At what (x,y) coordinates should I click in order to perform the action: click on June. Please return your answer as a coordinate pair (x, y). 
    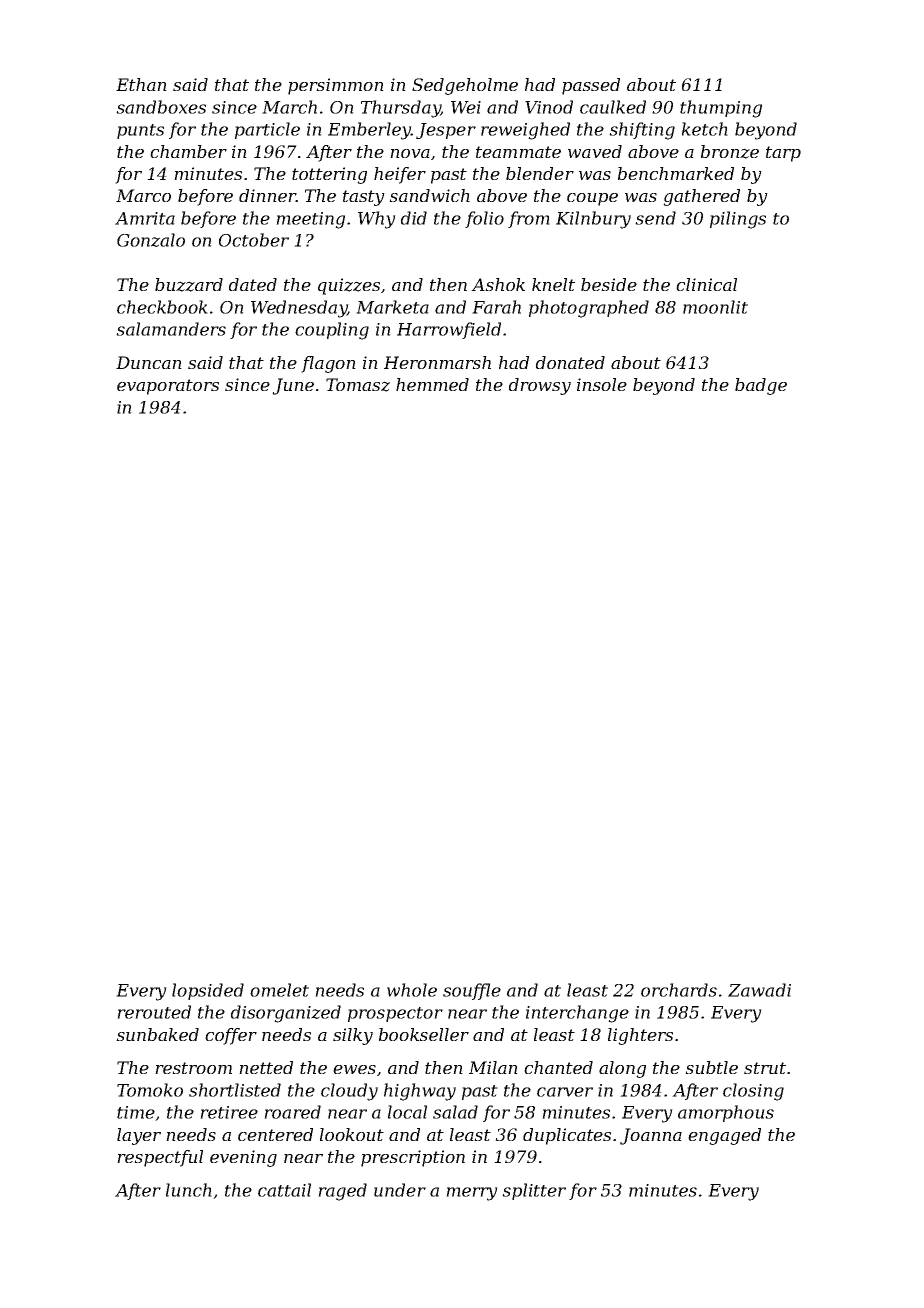
    Looking at the image, I should click on (293, 386).
